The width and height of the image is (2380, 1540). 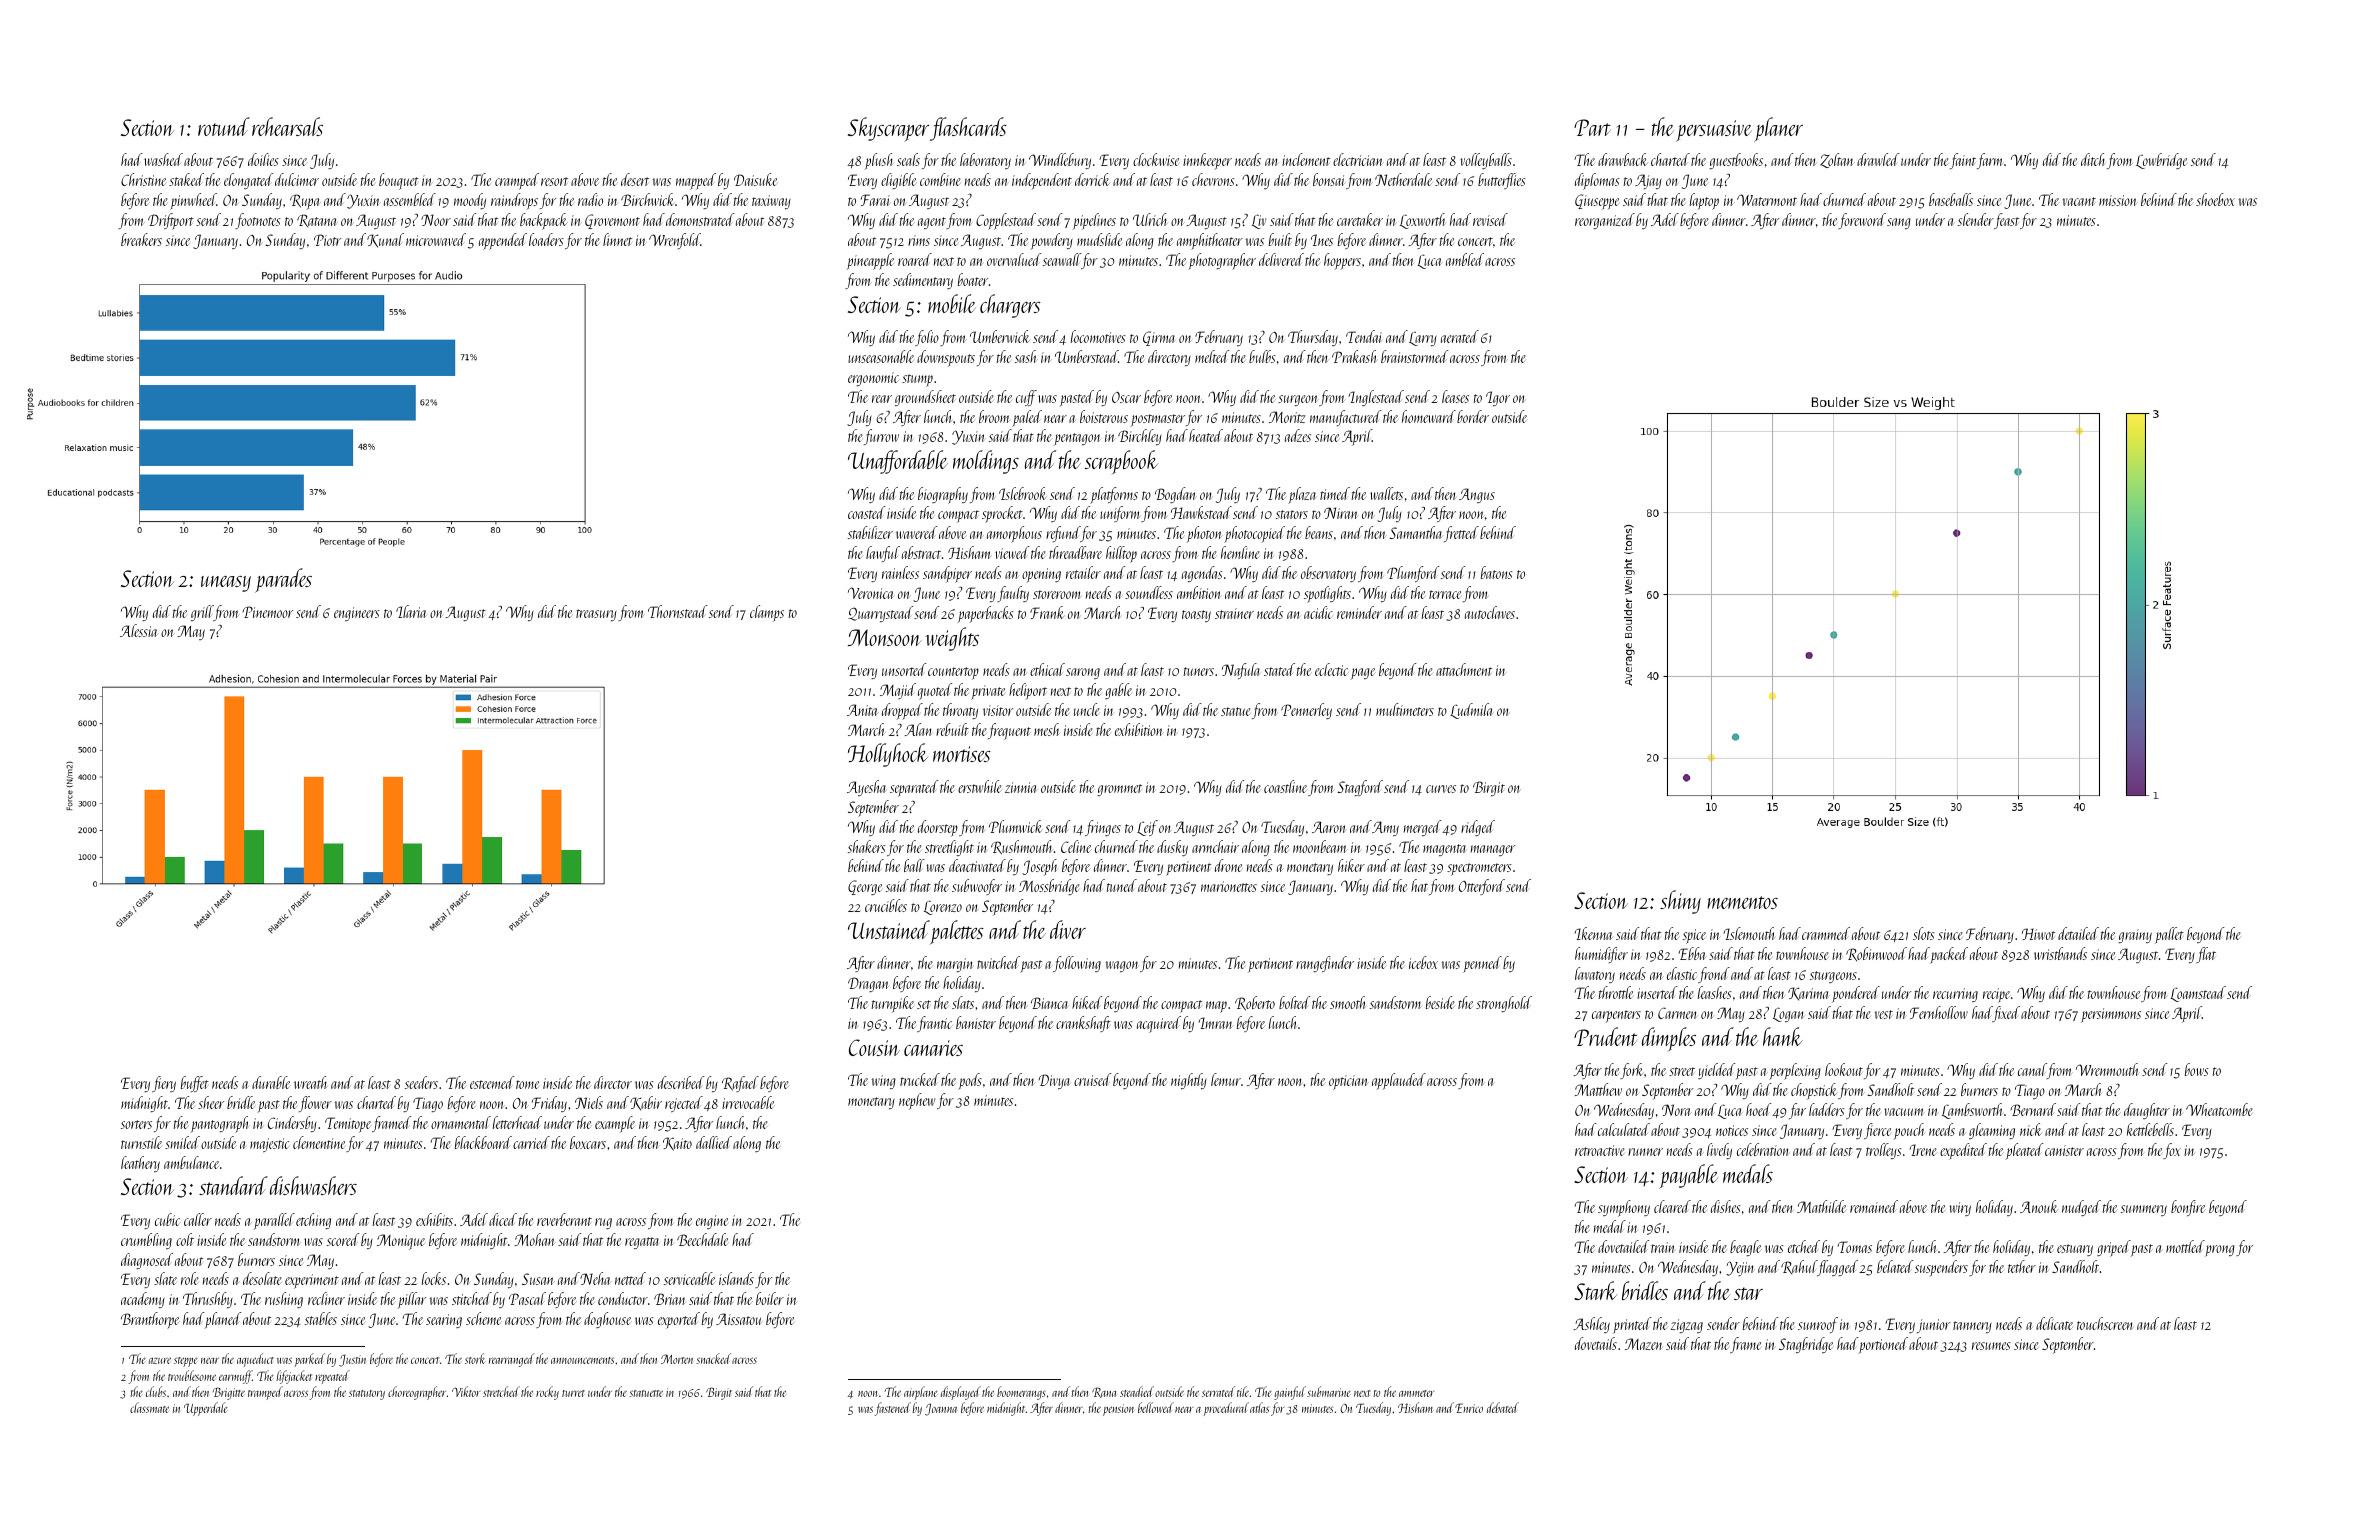 I want to click on symphony, so click(x=1624, y=1208).
